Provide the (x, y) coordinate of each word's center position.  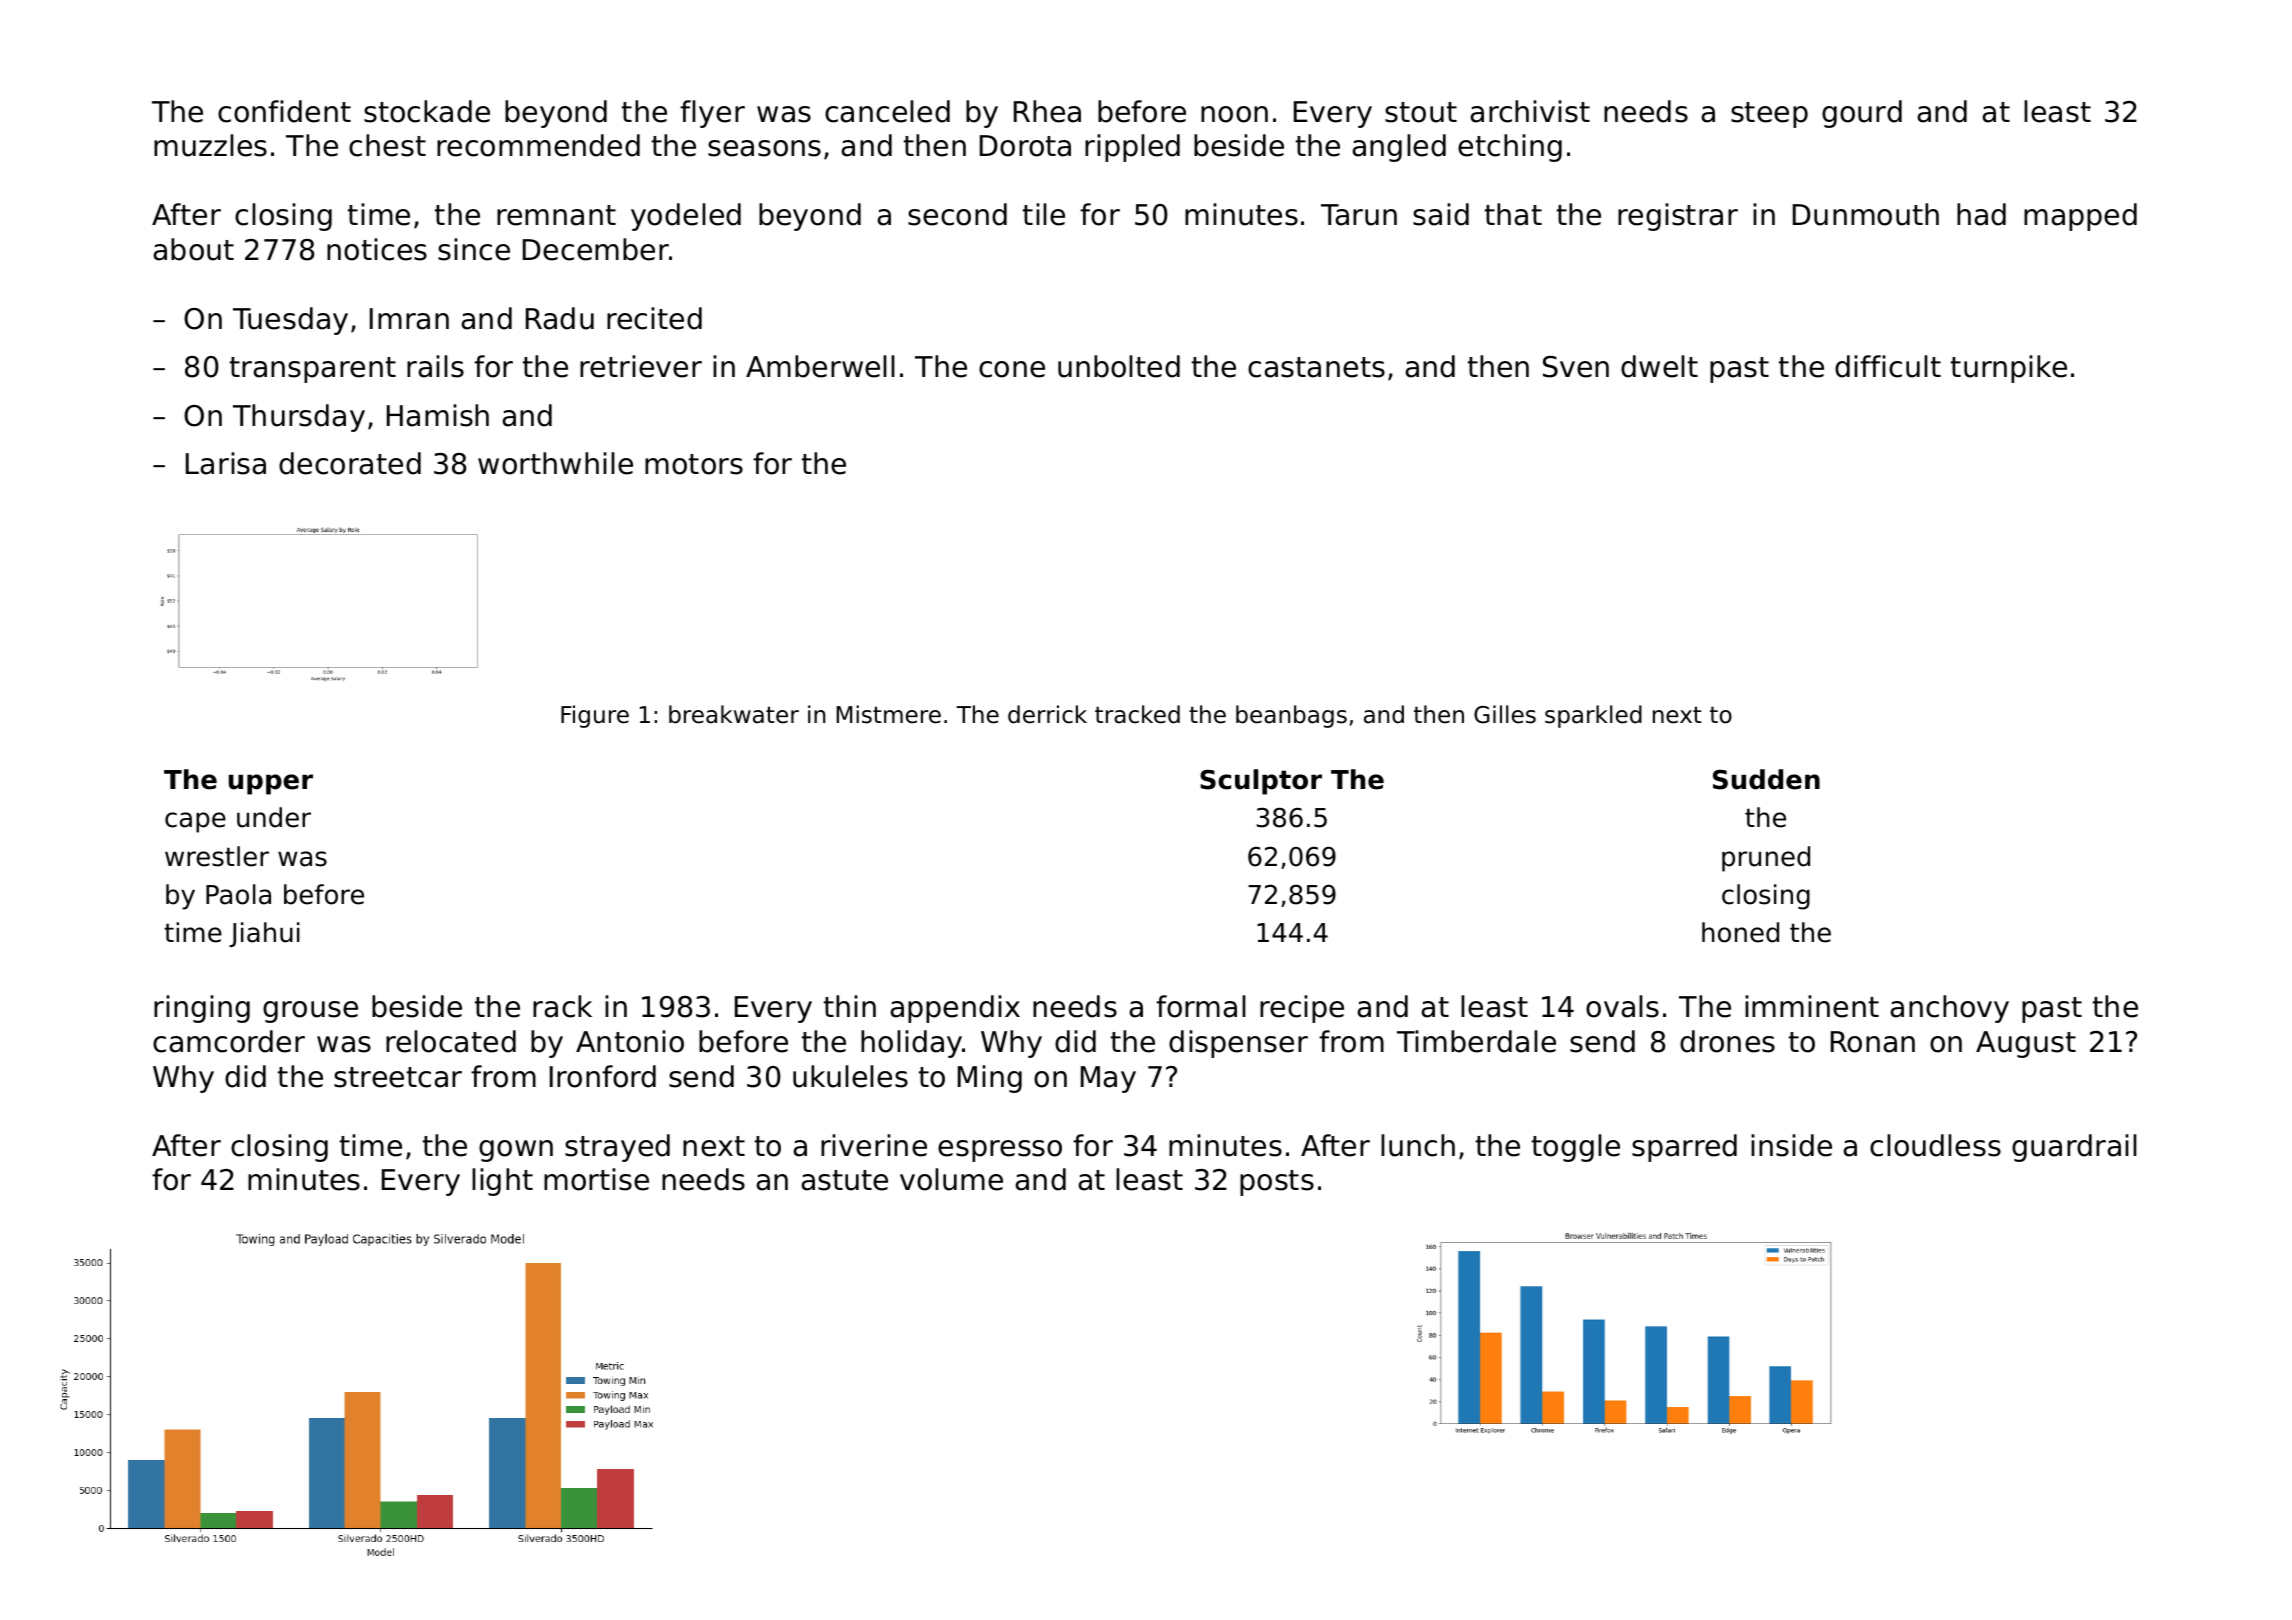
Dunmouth (1866, 214)
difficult (1888, 366)
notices (377, 249)
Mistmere (889, 714)
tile (1044, 214)
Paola (238, 894)
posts (1277, 1183)
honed (1740, 932)
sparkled (1593, 716)
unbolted (1119, 366)
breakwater (734, 714)
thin (850, 1006)
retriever (641, 366)
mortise (596, 1179)
